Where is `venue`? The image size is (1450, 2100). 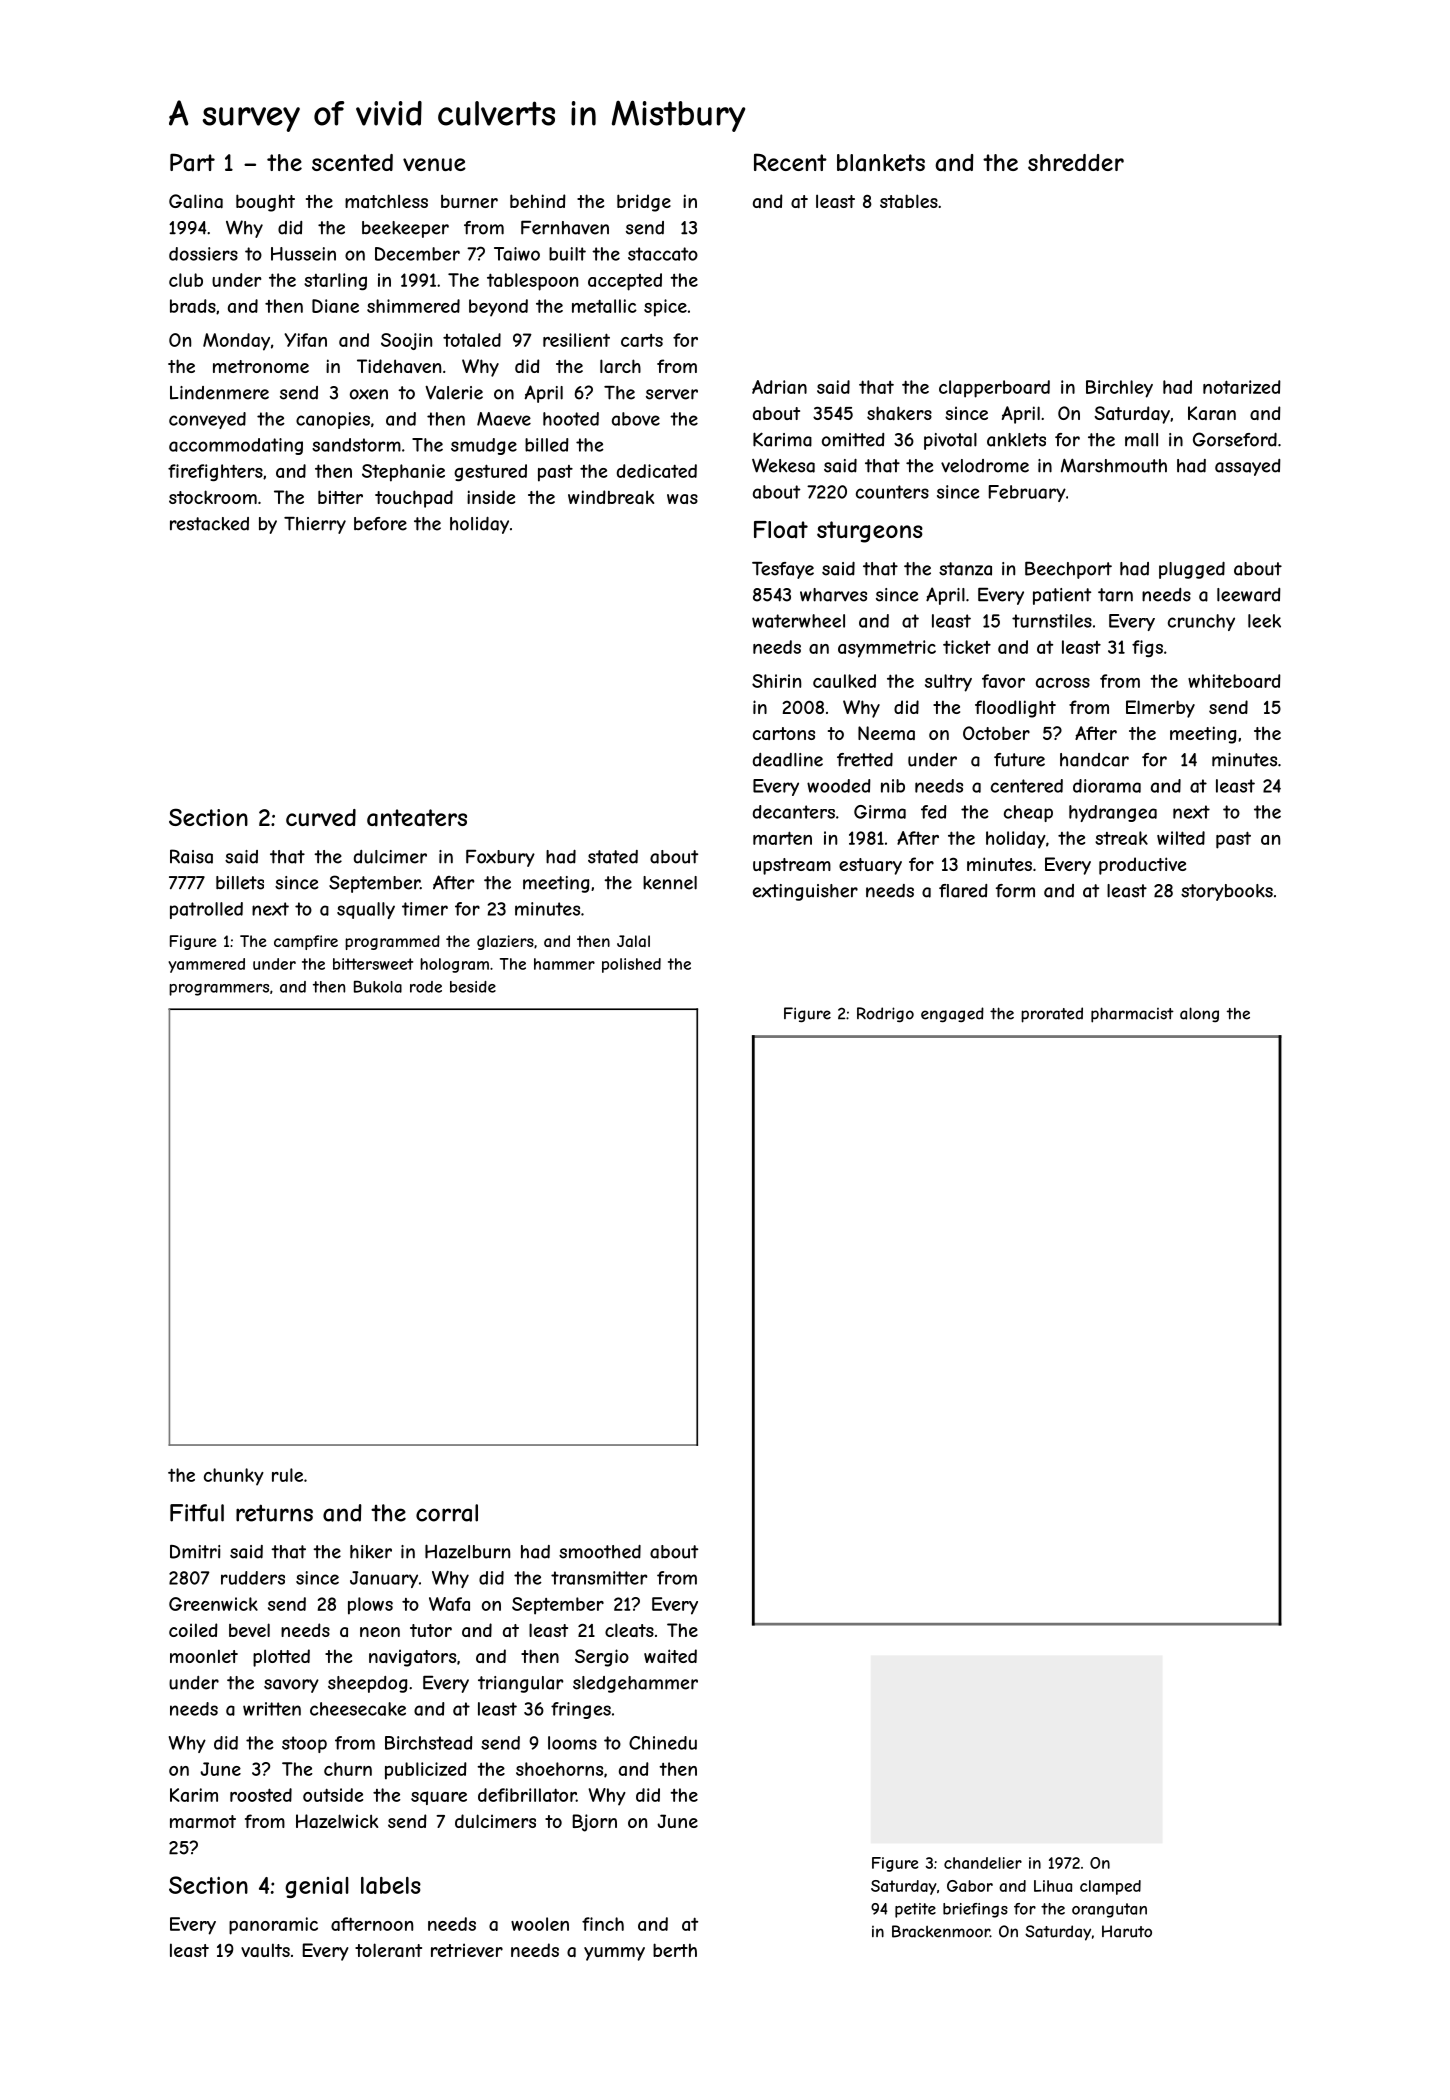 venue is located at coordinates (434, 164).
